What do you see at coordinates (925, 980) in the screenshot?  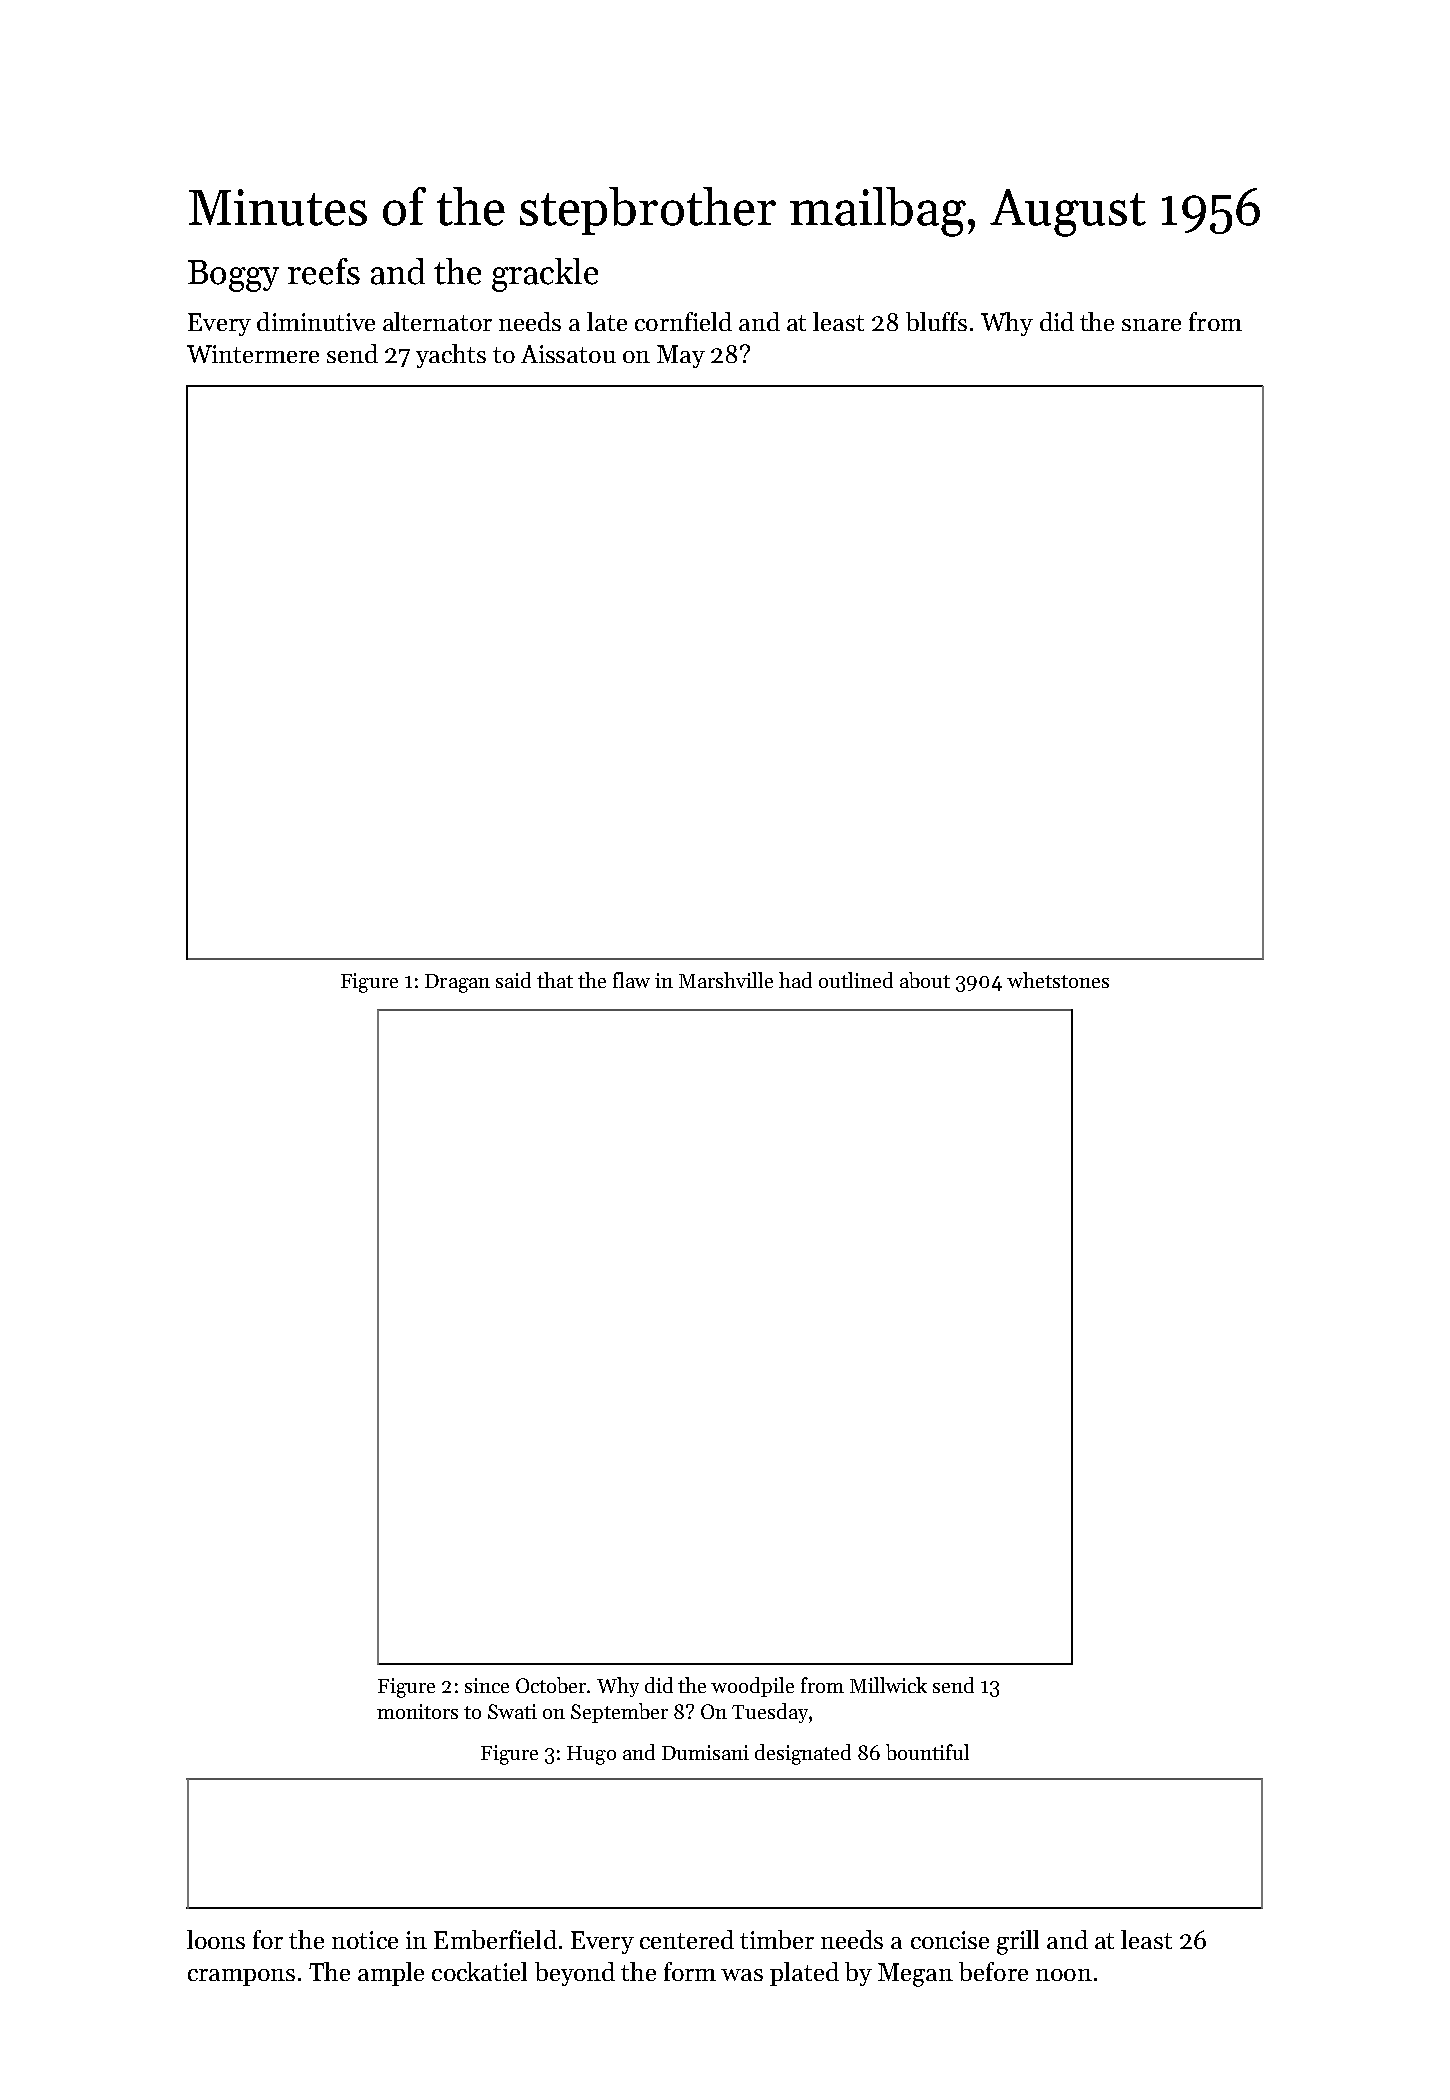 I see `about` at bounding box center [925, 980].
